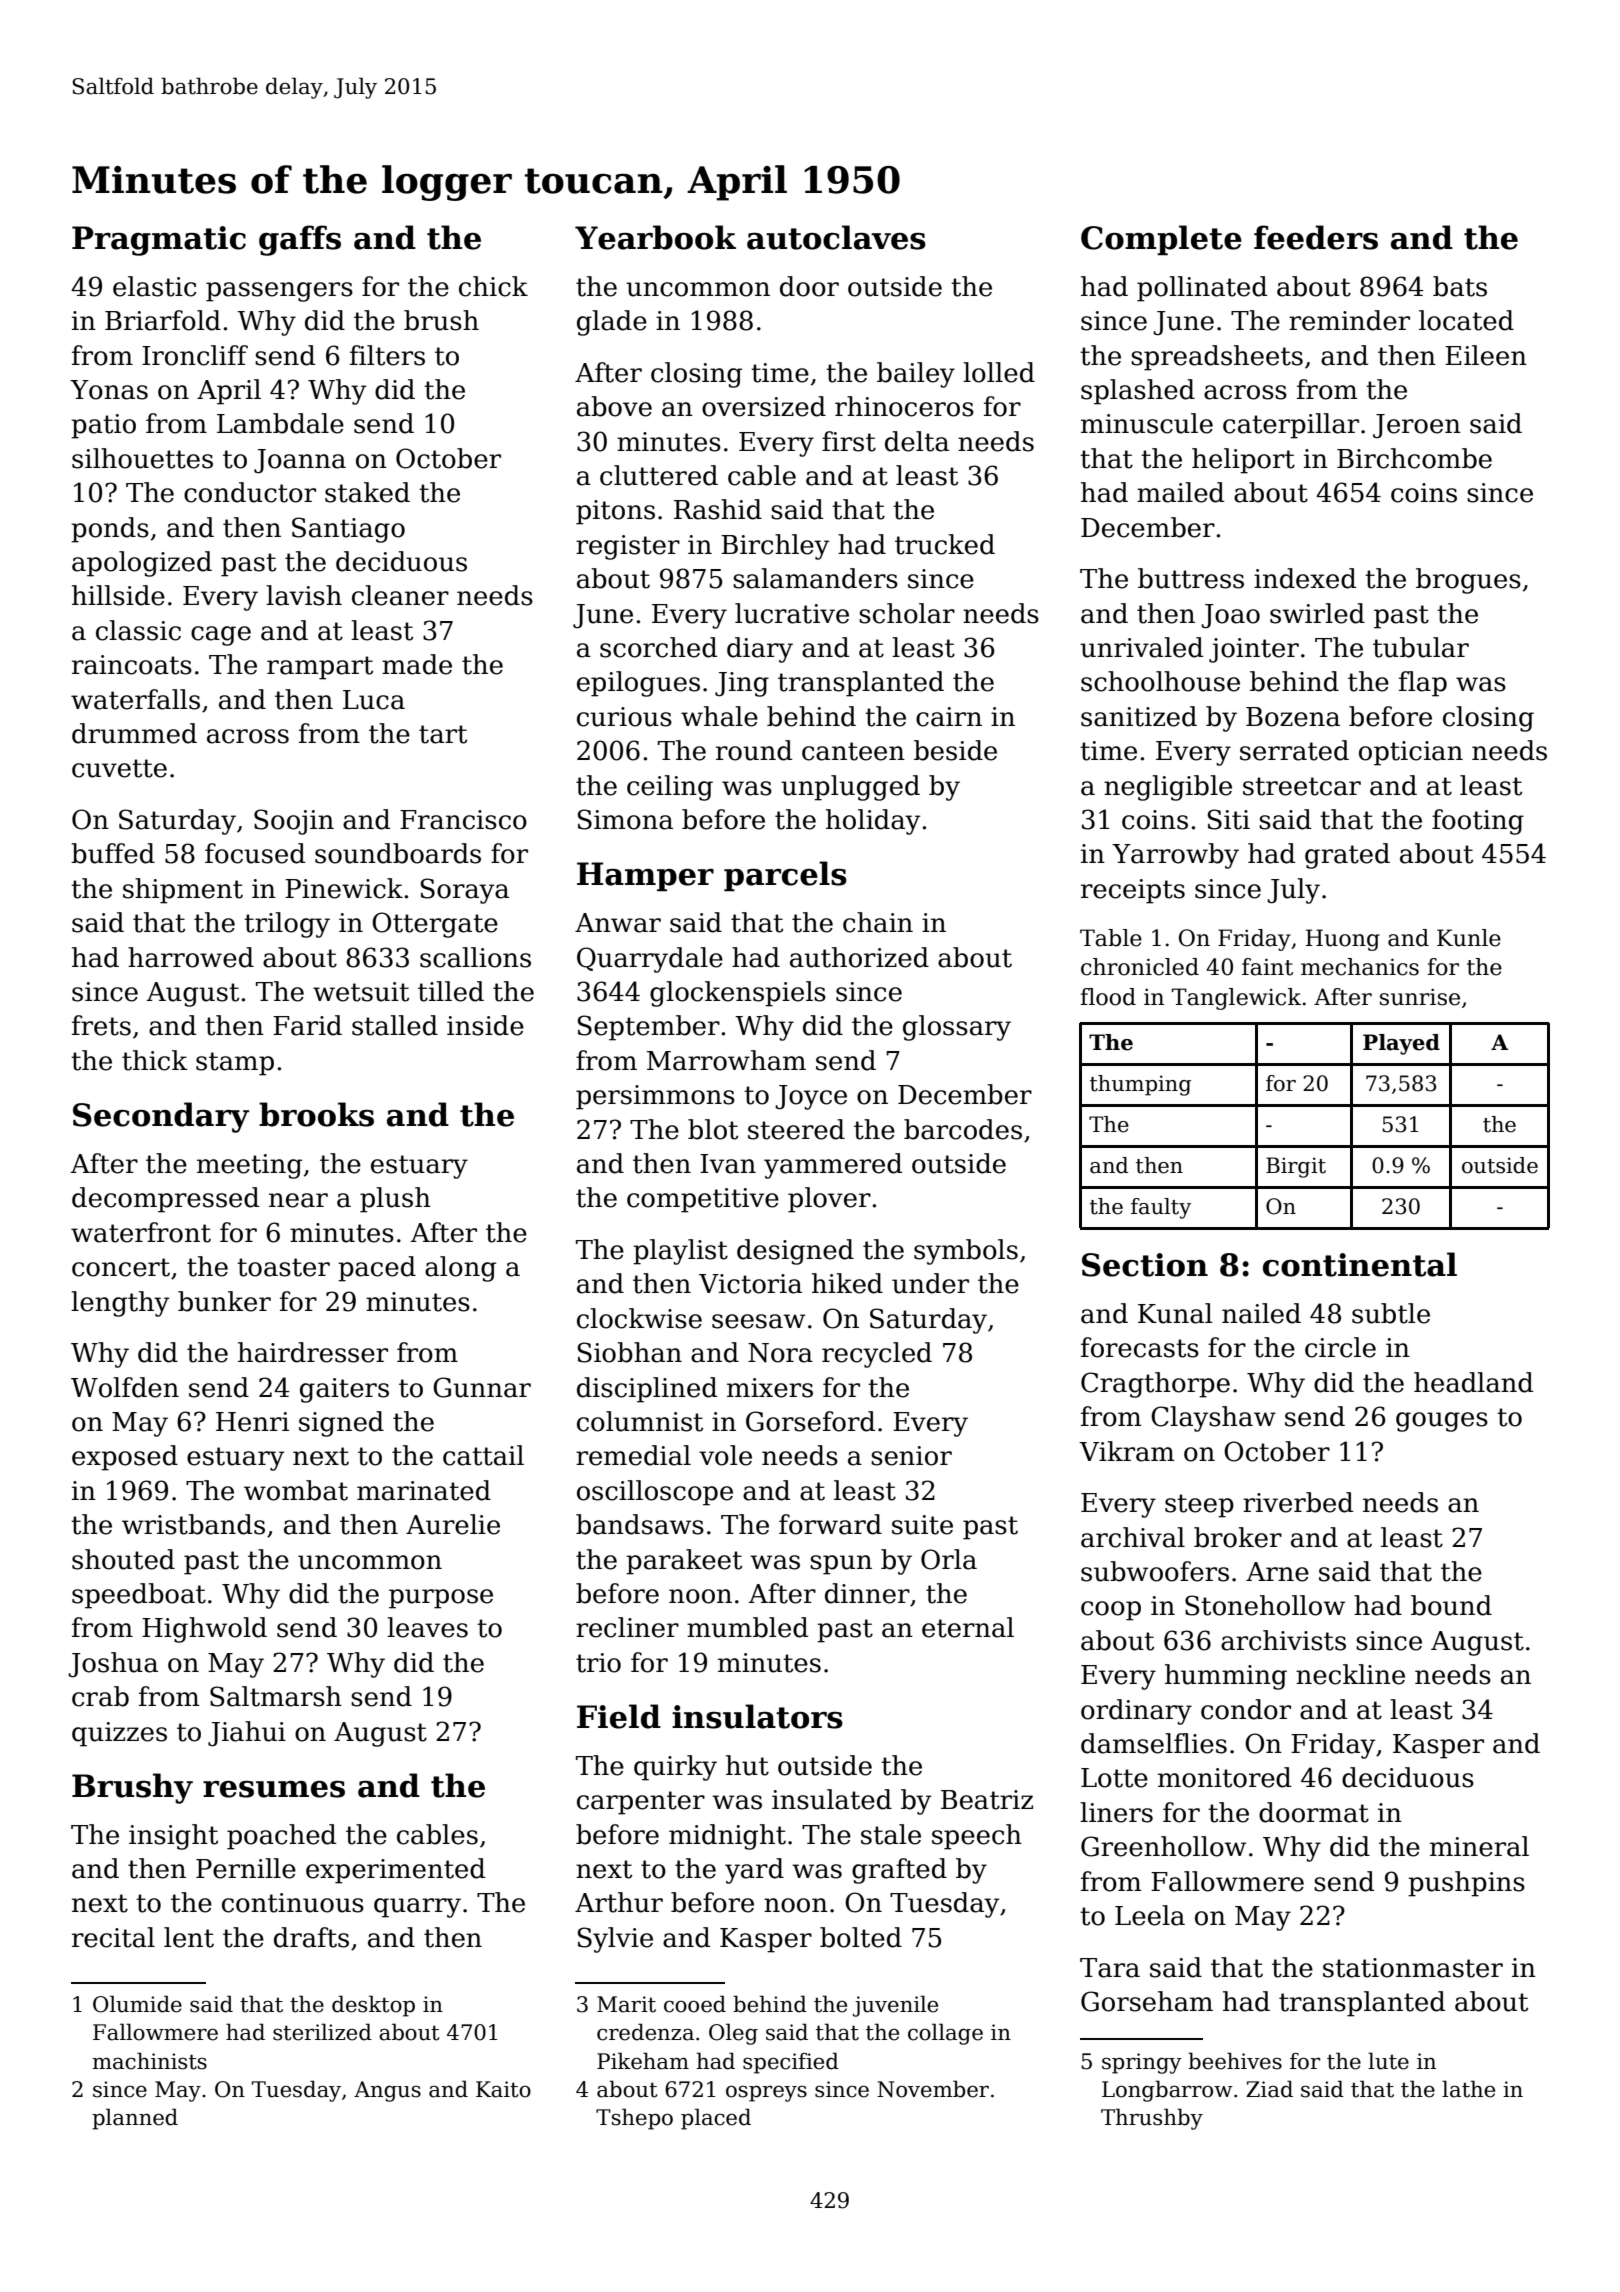 The width and height of the page is (1620, 2292). What do you see at coordinates (1479, 1846) in the page?
I see `mineral` at bounding box center [1479, 1846].
